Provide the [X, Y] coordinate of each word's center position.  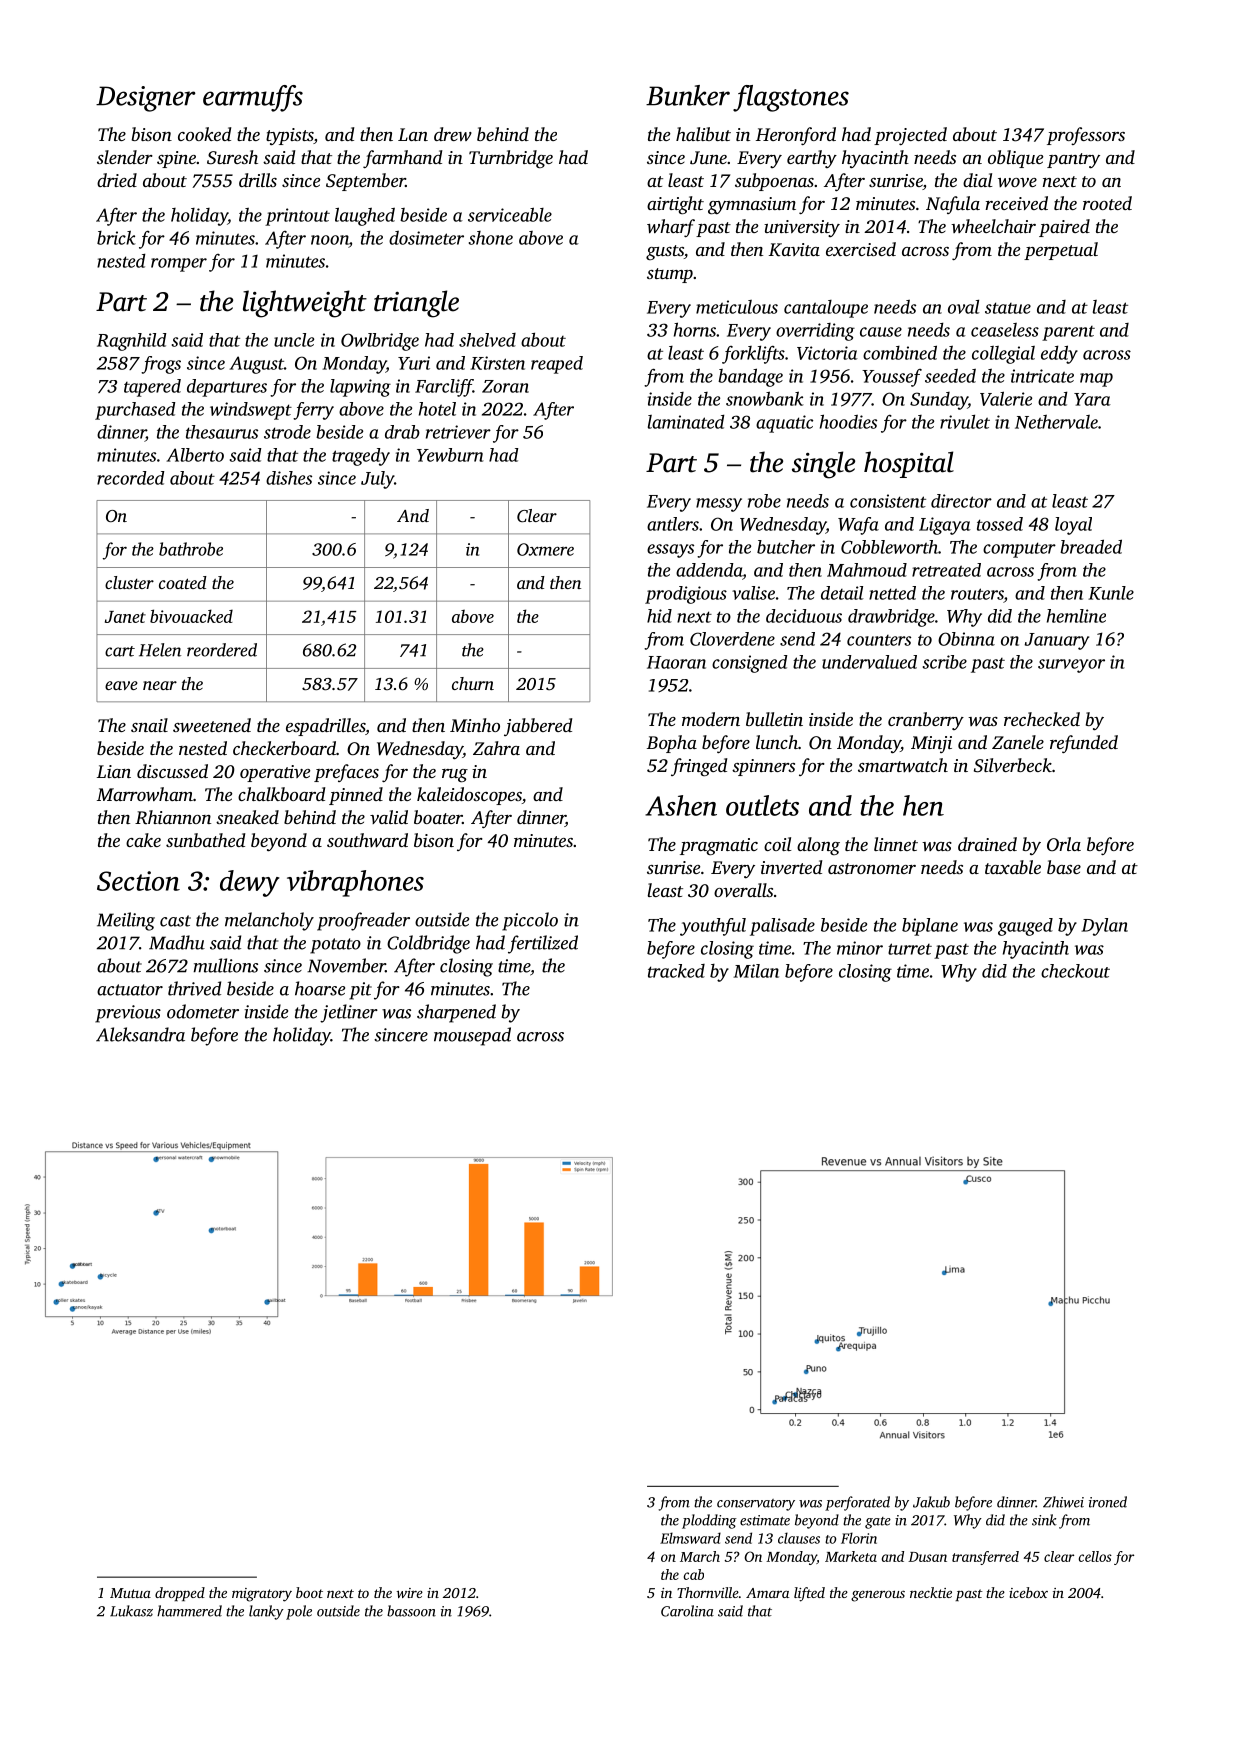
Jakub [931, 1502]
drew [453, 134]
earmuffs [253, 98]
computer [1019, 550]
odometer [203, 1011]
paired [1064, 228]
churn [473, 683]
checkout [1075, 971]
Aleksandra [140, 1034]
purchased [135, 411]
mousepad [472, 1036]
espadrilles [325, 727]
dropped [180, 1594]
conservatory [756, 1505]
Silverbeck [1013, 765]
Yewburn [450, 455]
